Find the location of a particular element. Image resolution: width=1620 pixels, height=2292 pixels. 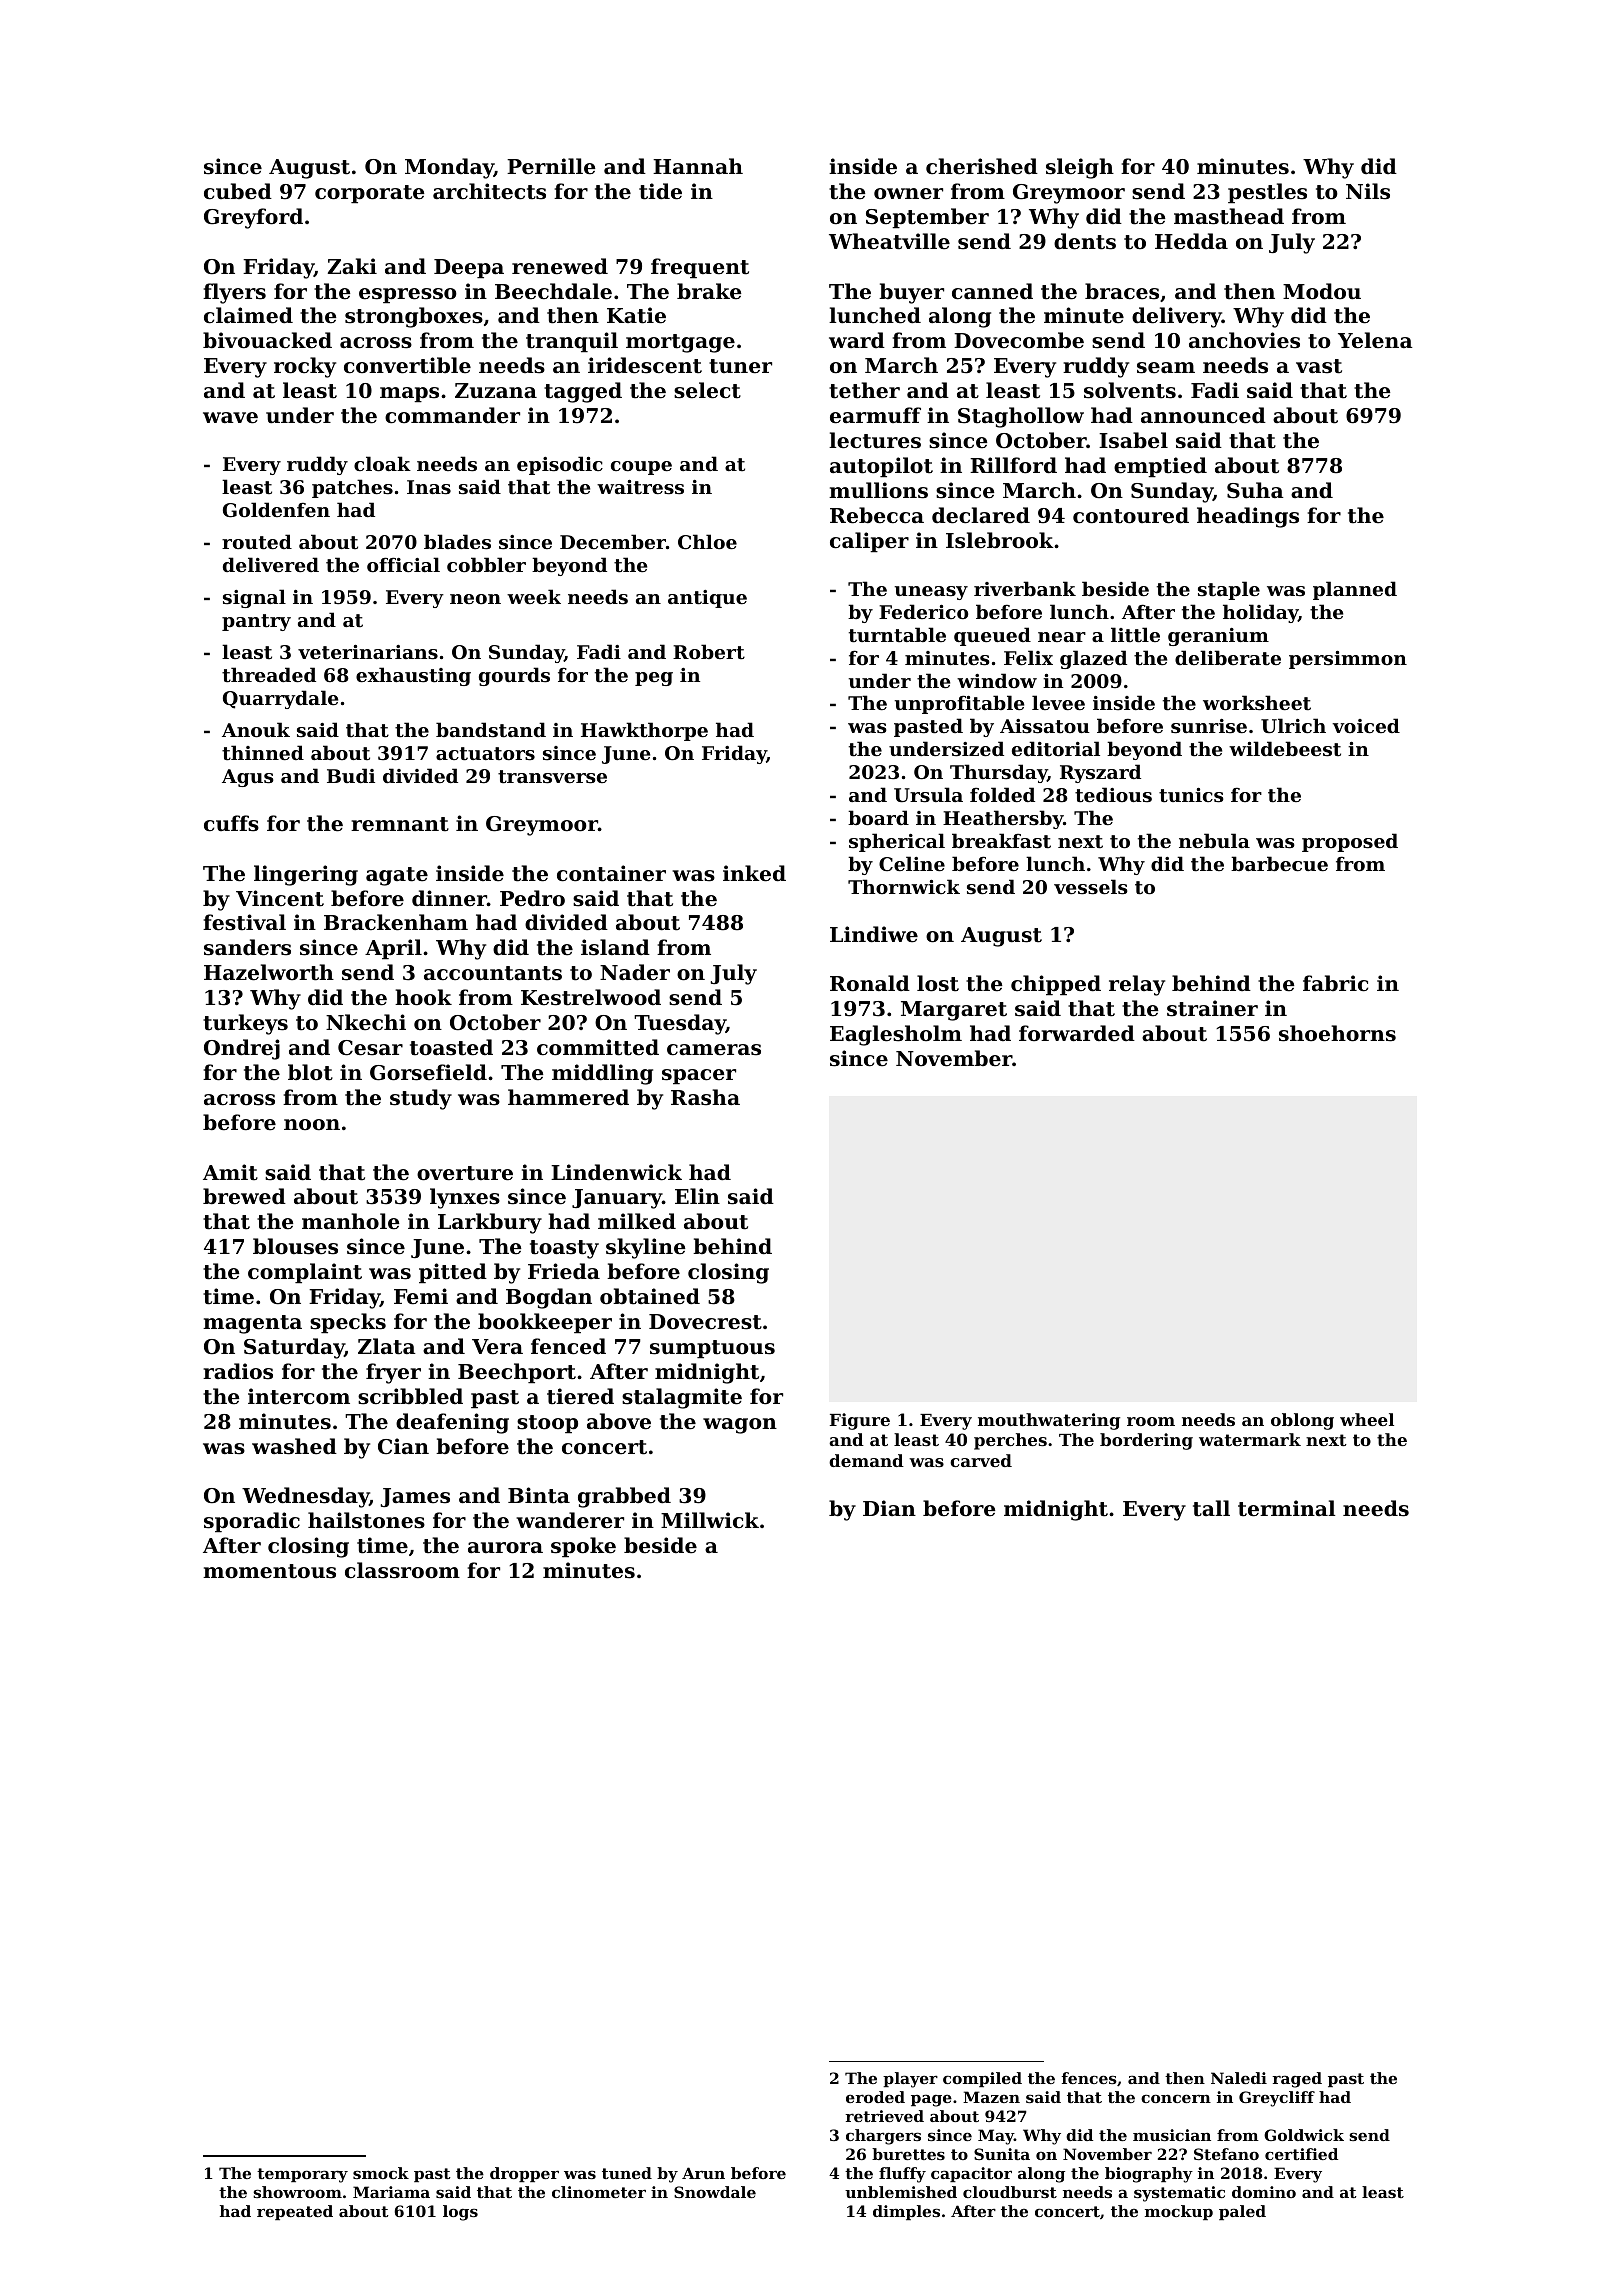

strainer is located at coordinates (1212, 1008).
